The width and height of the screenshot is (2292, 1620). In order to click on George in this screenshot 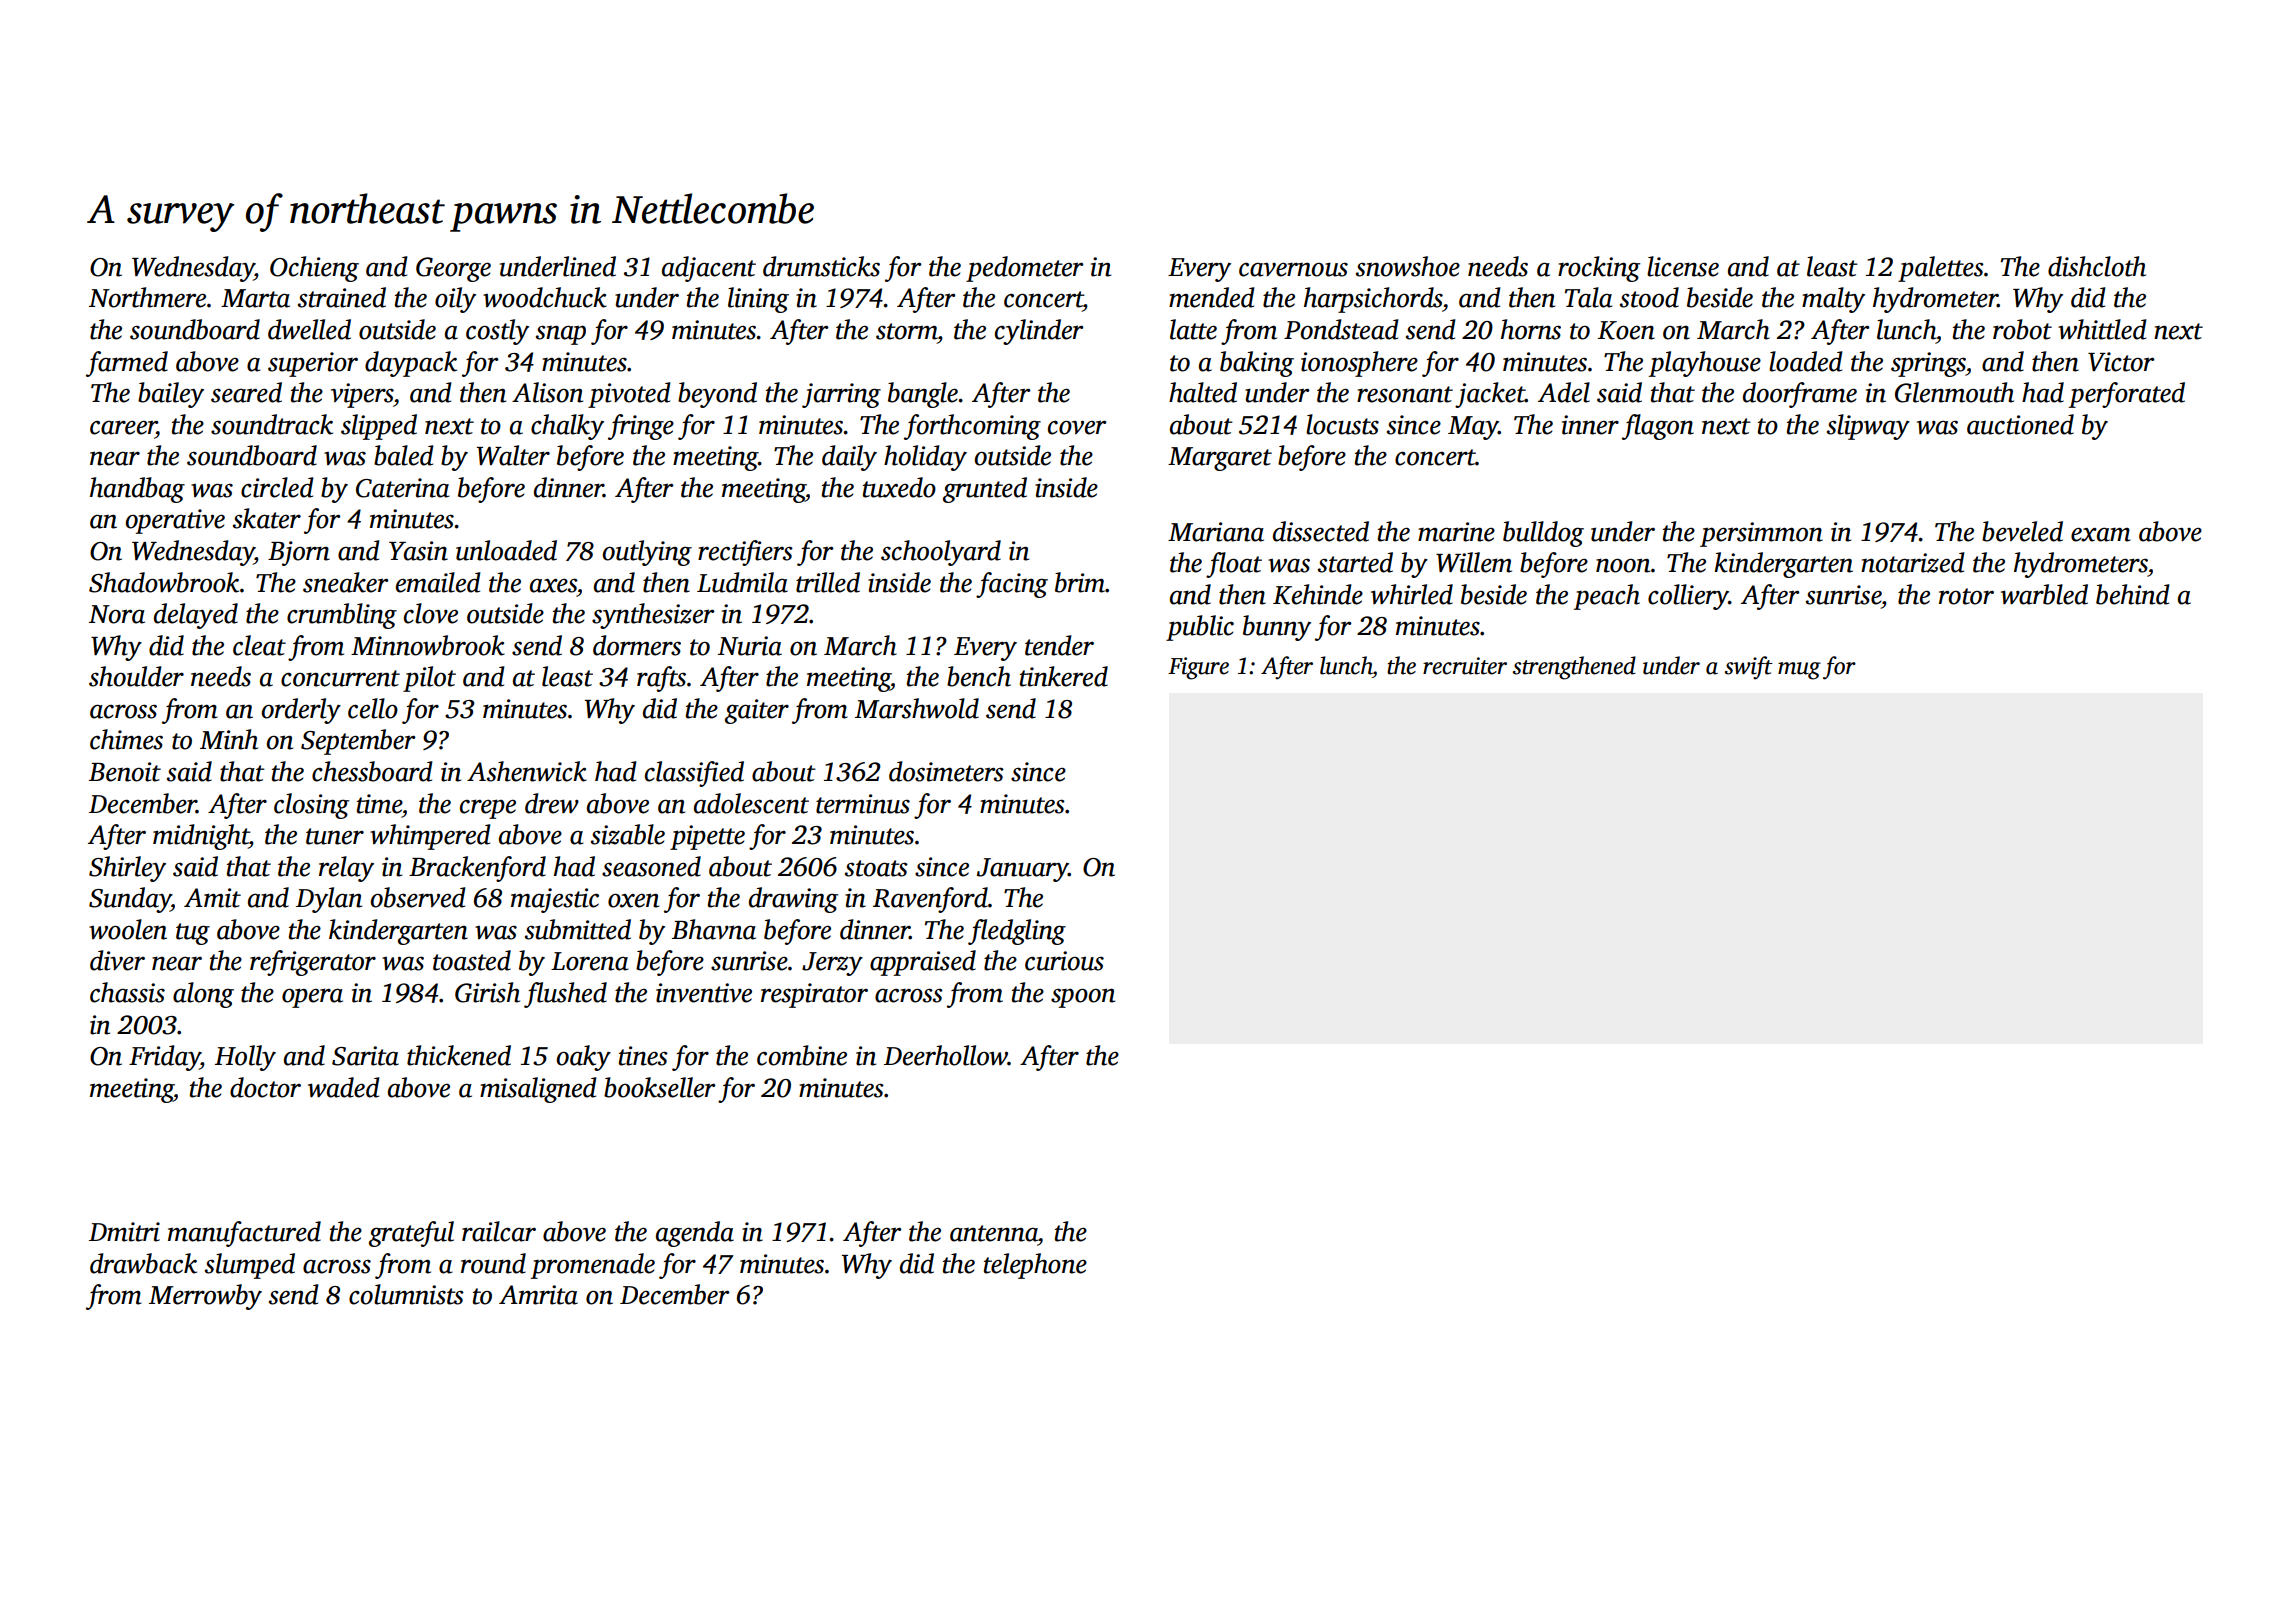, I will do `click(453, 269)`.
